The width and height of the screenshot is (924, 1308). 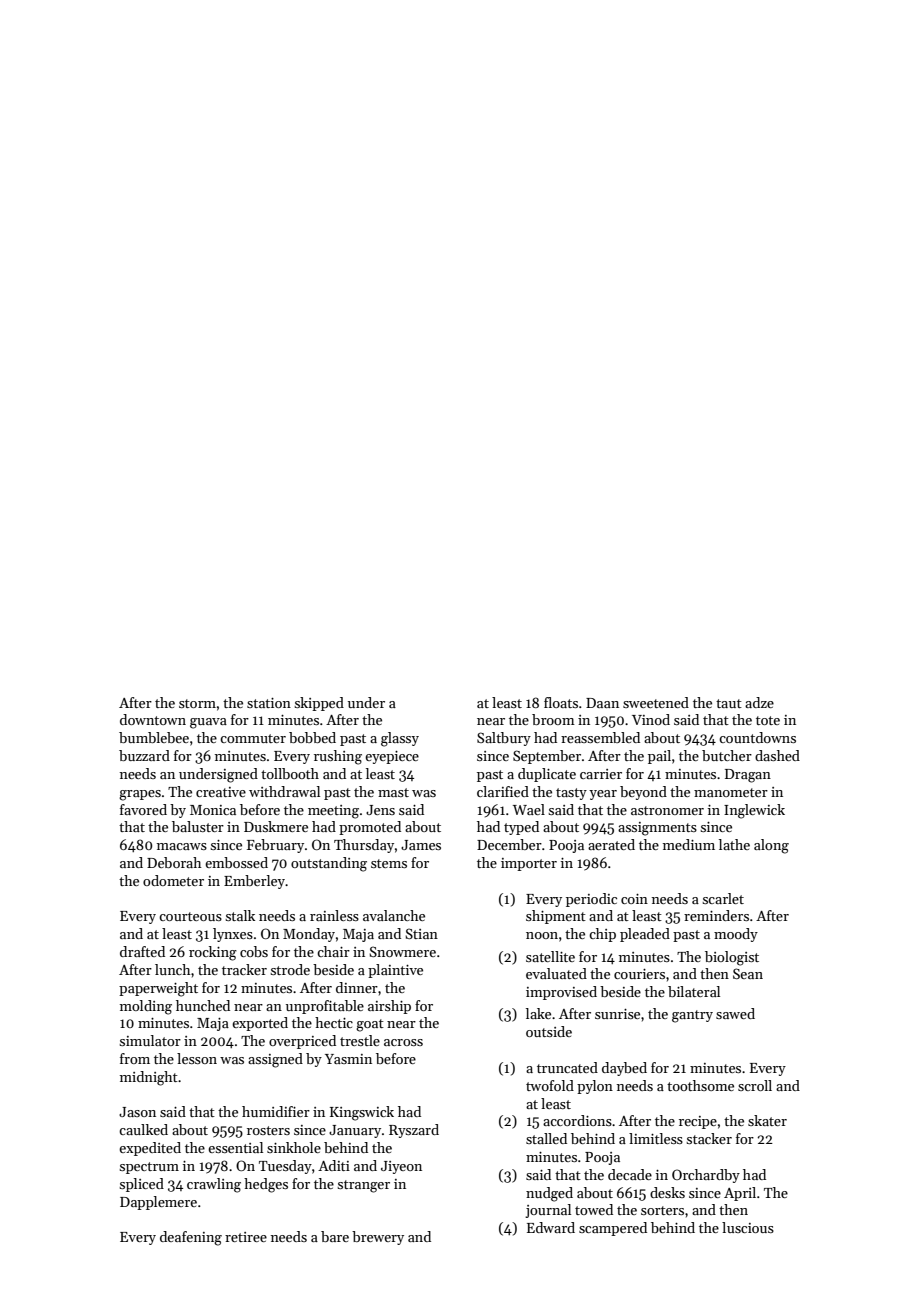 I want to click on assigned, so click(x=275, y=1060).
